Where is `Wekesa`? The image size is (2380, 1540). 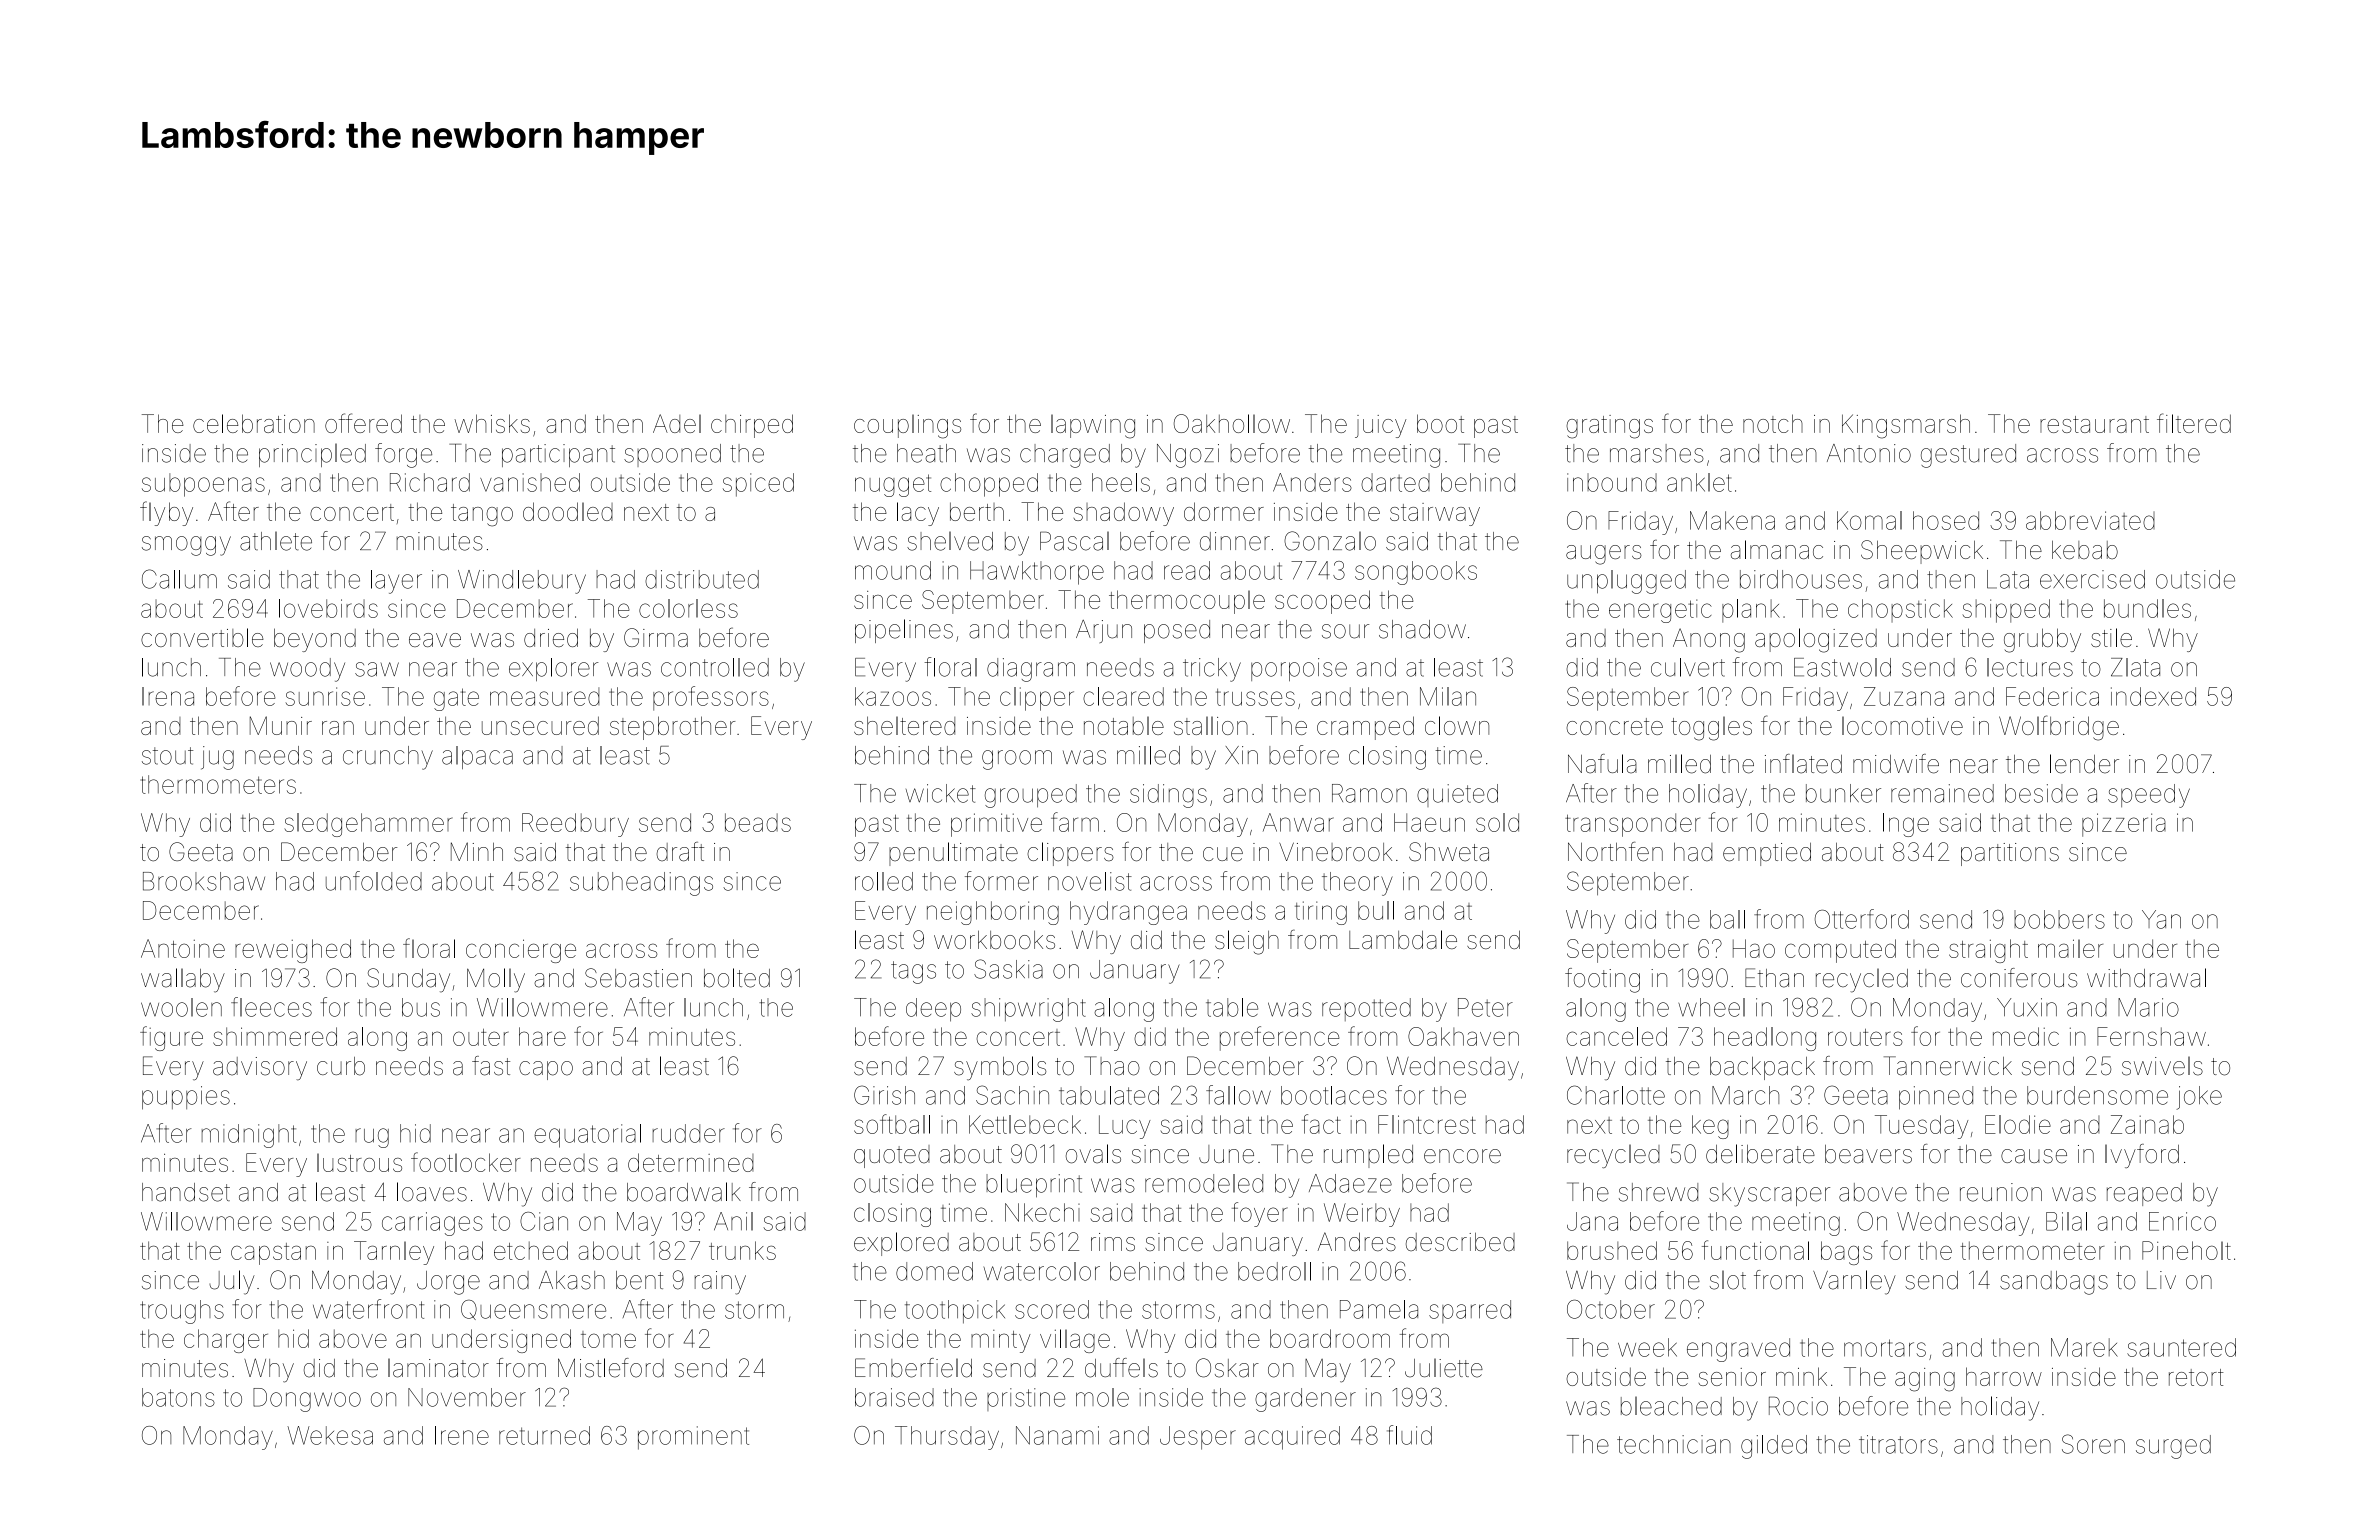
Wekesa is located at coordinates (330, 1435).
